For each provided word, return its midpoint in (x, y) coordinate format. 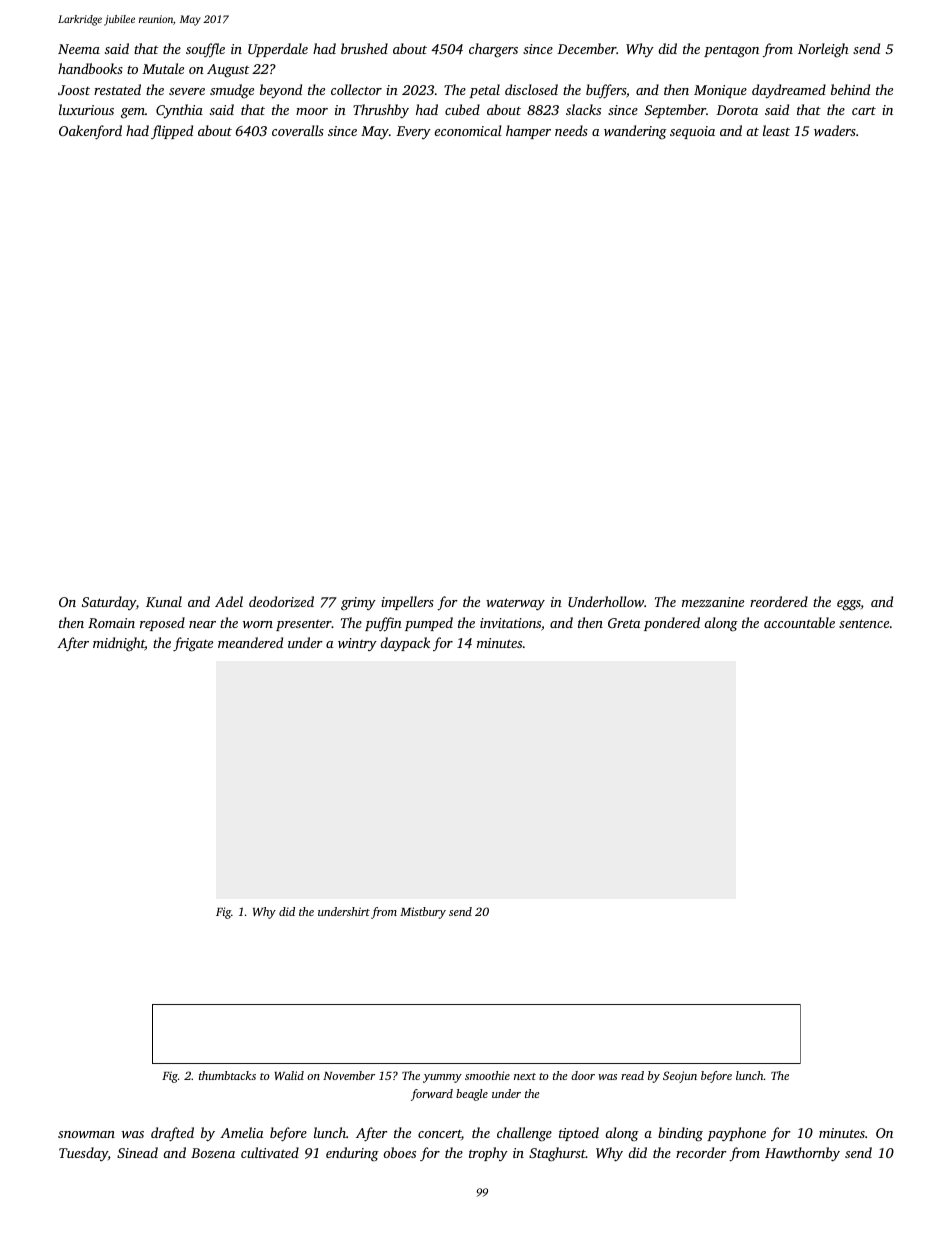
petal (484, 91)
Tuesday (83, 1154)
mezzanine (713, 602)
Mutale (163, 68)
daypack (405, 644)
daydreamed (789, 91)
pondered (672, 624)
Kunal (164, 601)
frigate (193, 644)
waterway (515, 604)
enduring (352, 1154)
